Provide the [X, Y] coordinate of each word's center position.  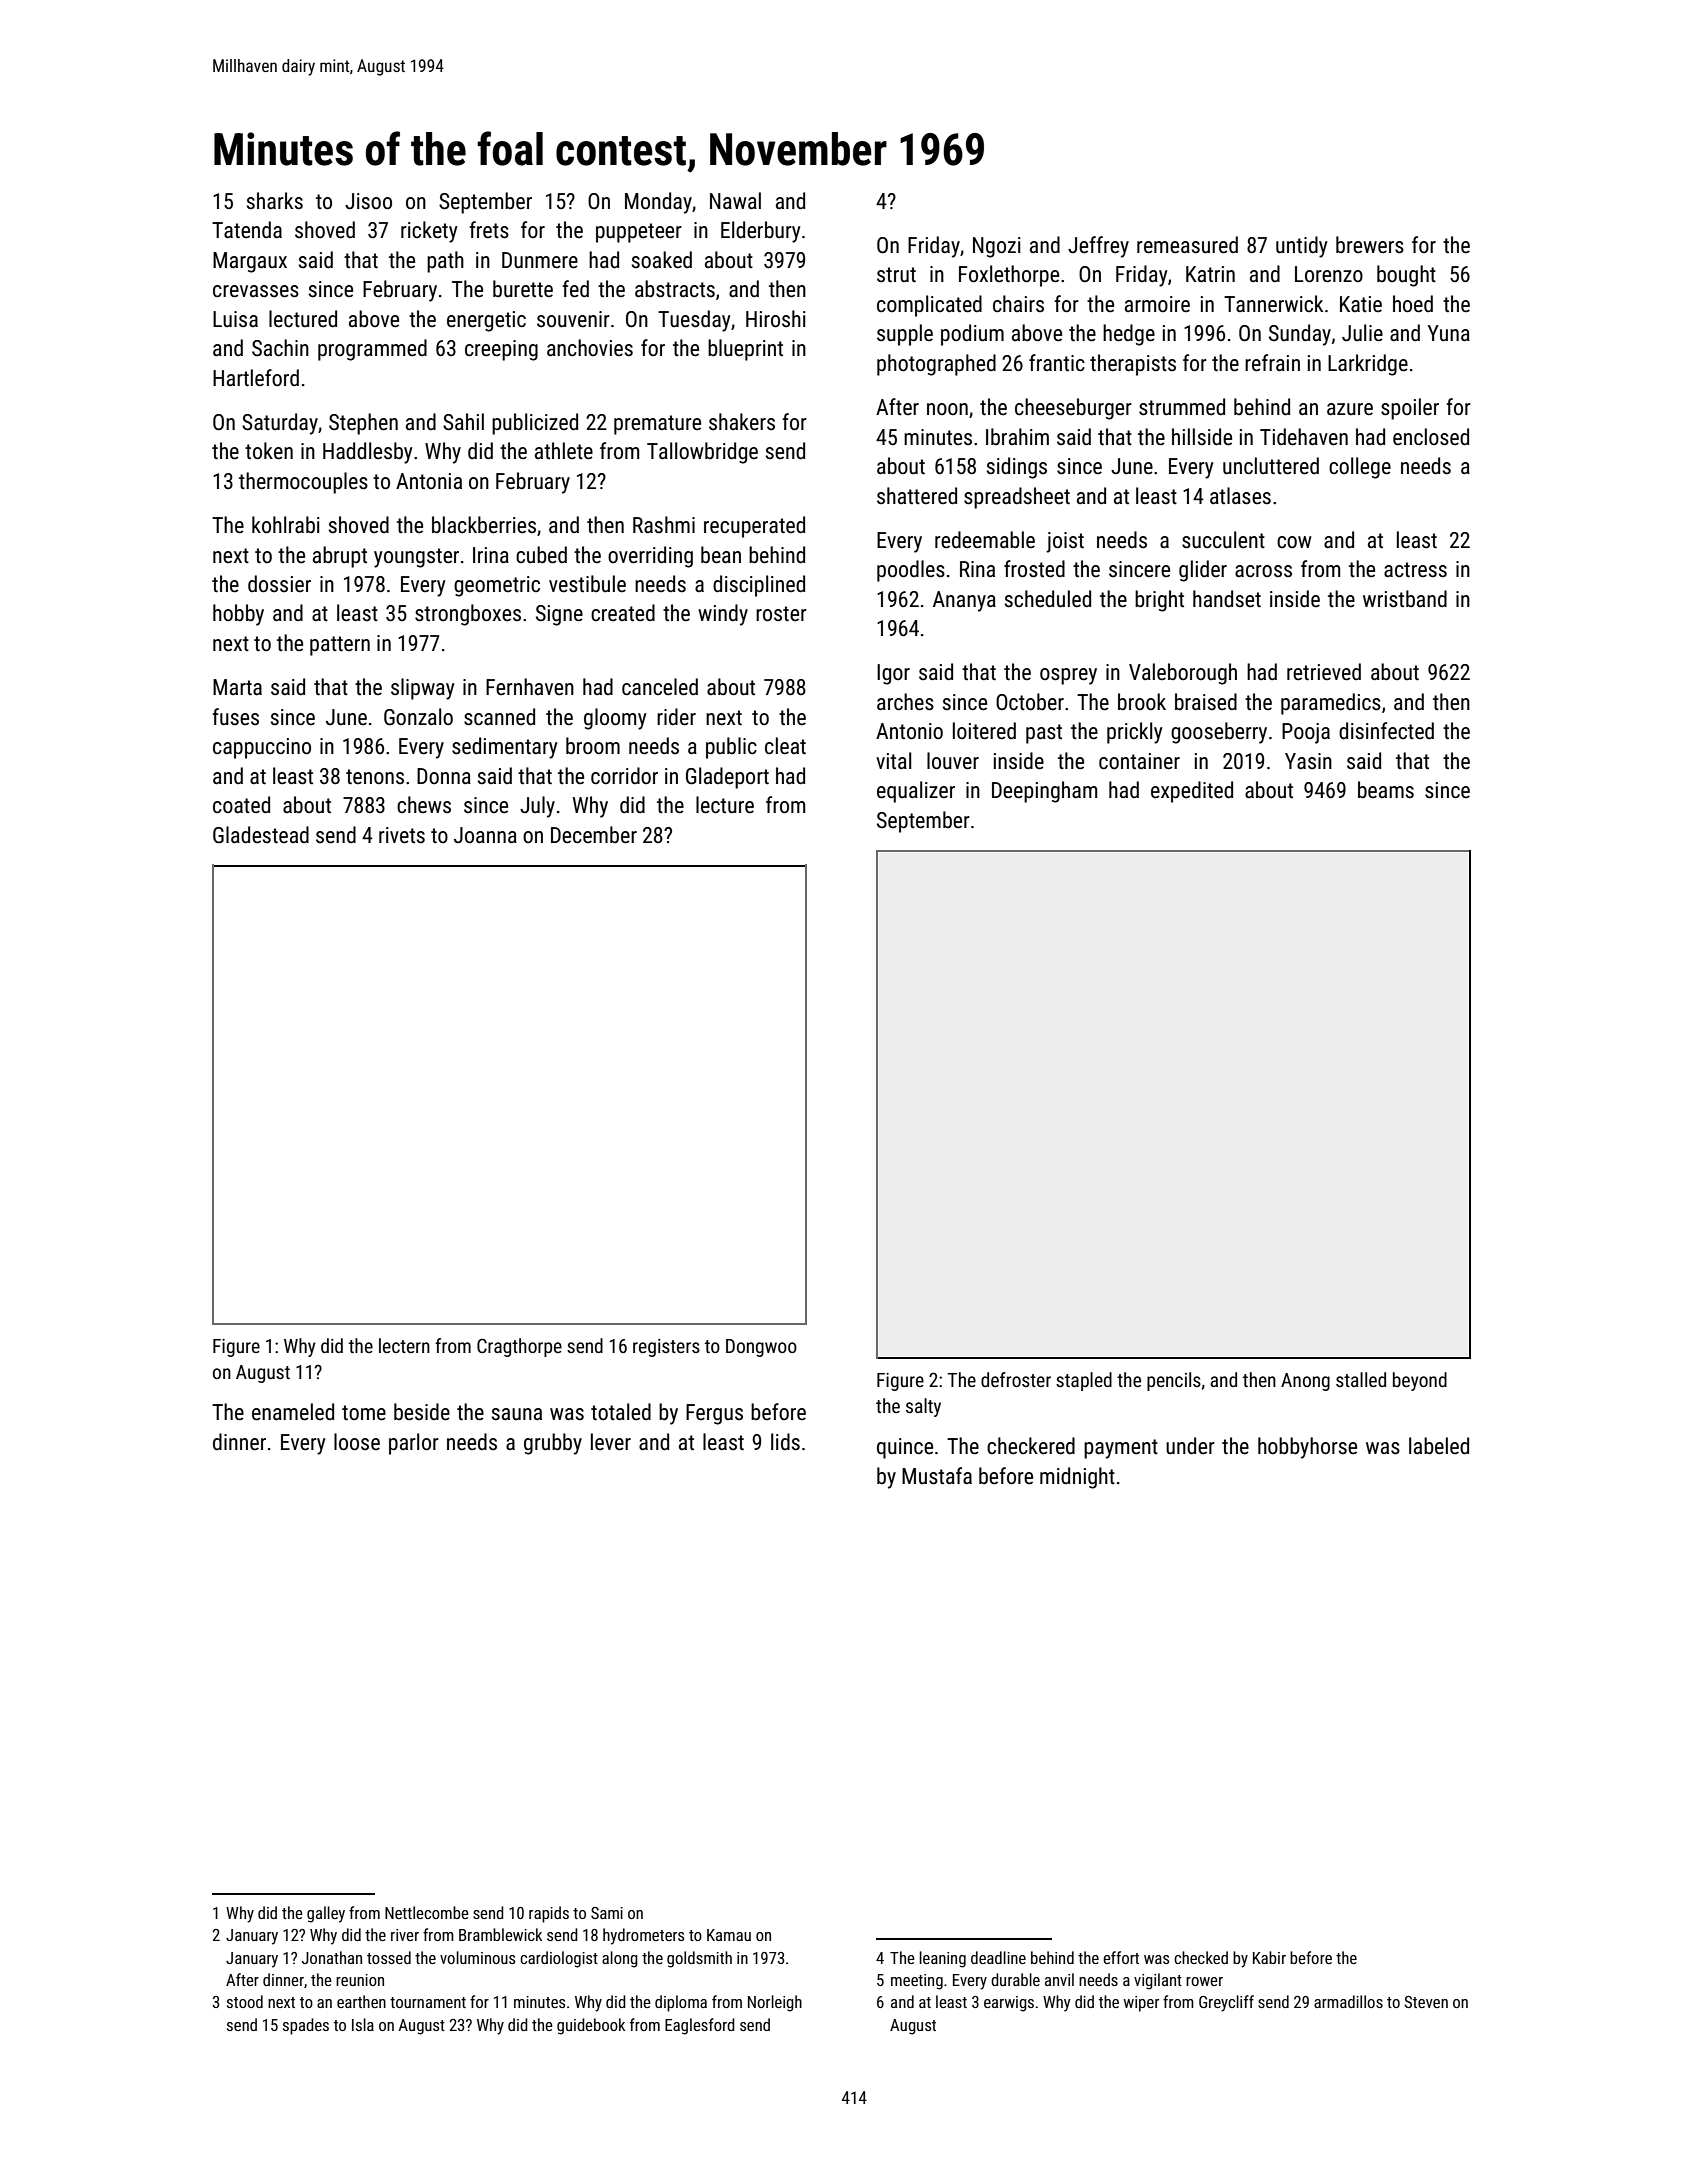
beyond [1420, 1381]
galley [326, 1914]
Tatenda [247, 230]
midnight [1077, 1478]
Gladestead [261, 835]
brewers [1370, 245]
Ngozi [997, 247]
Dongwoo [761, 1348]
